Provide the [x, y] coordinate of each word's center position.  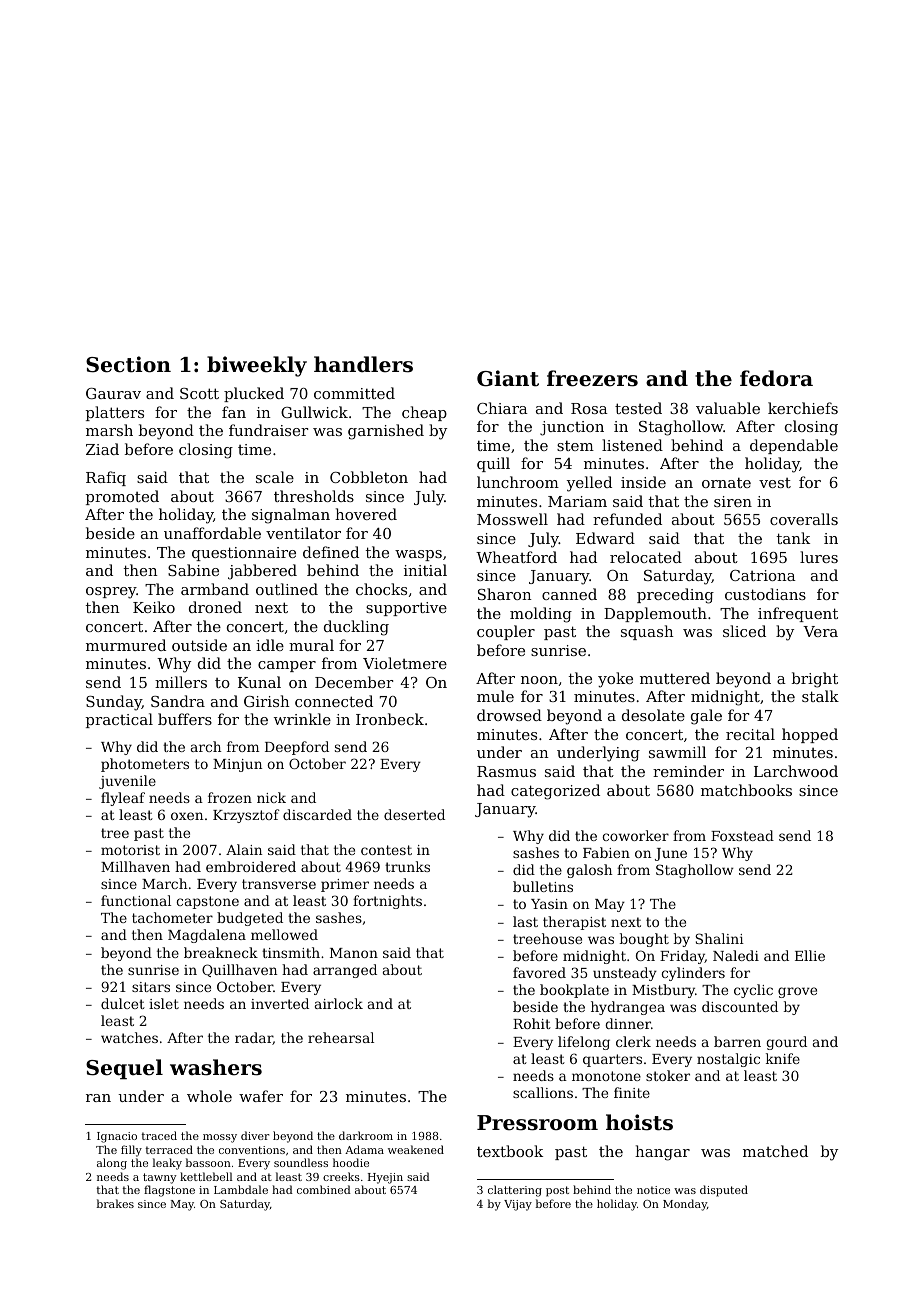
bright [815, 680]
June [671, 854]
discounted [740, 1006]
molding [541, 615]
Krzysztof [246, 816]
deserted [414, 814]
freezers [592, 378]
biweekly [257, 366]
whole [209, 1096]
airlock [339, 1003]
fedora [776, 378]
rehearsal [341, 1037]
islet [164, 1003]
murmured [126, 645]
